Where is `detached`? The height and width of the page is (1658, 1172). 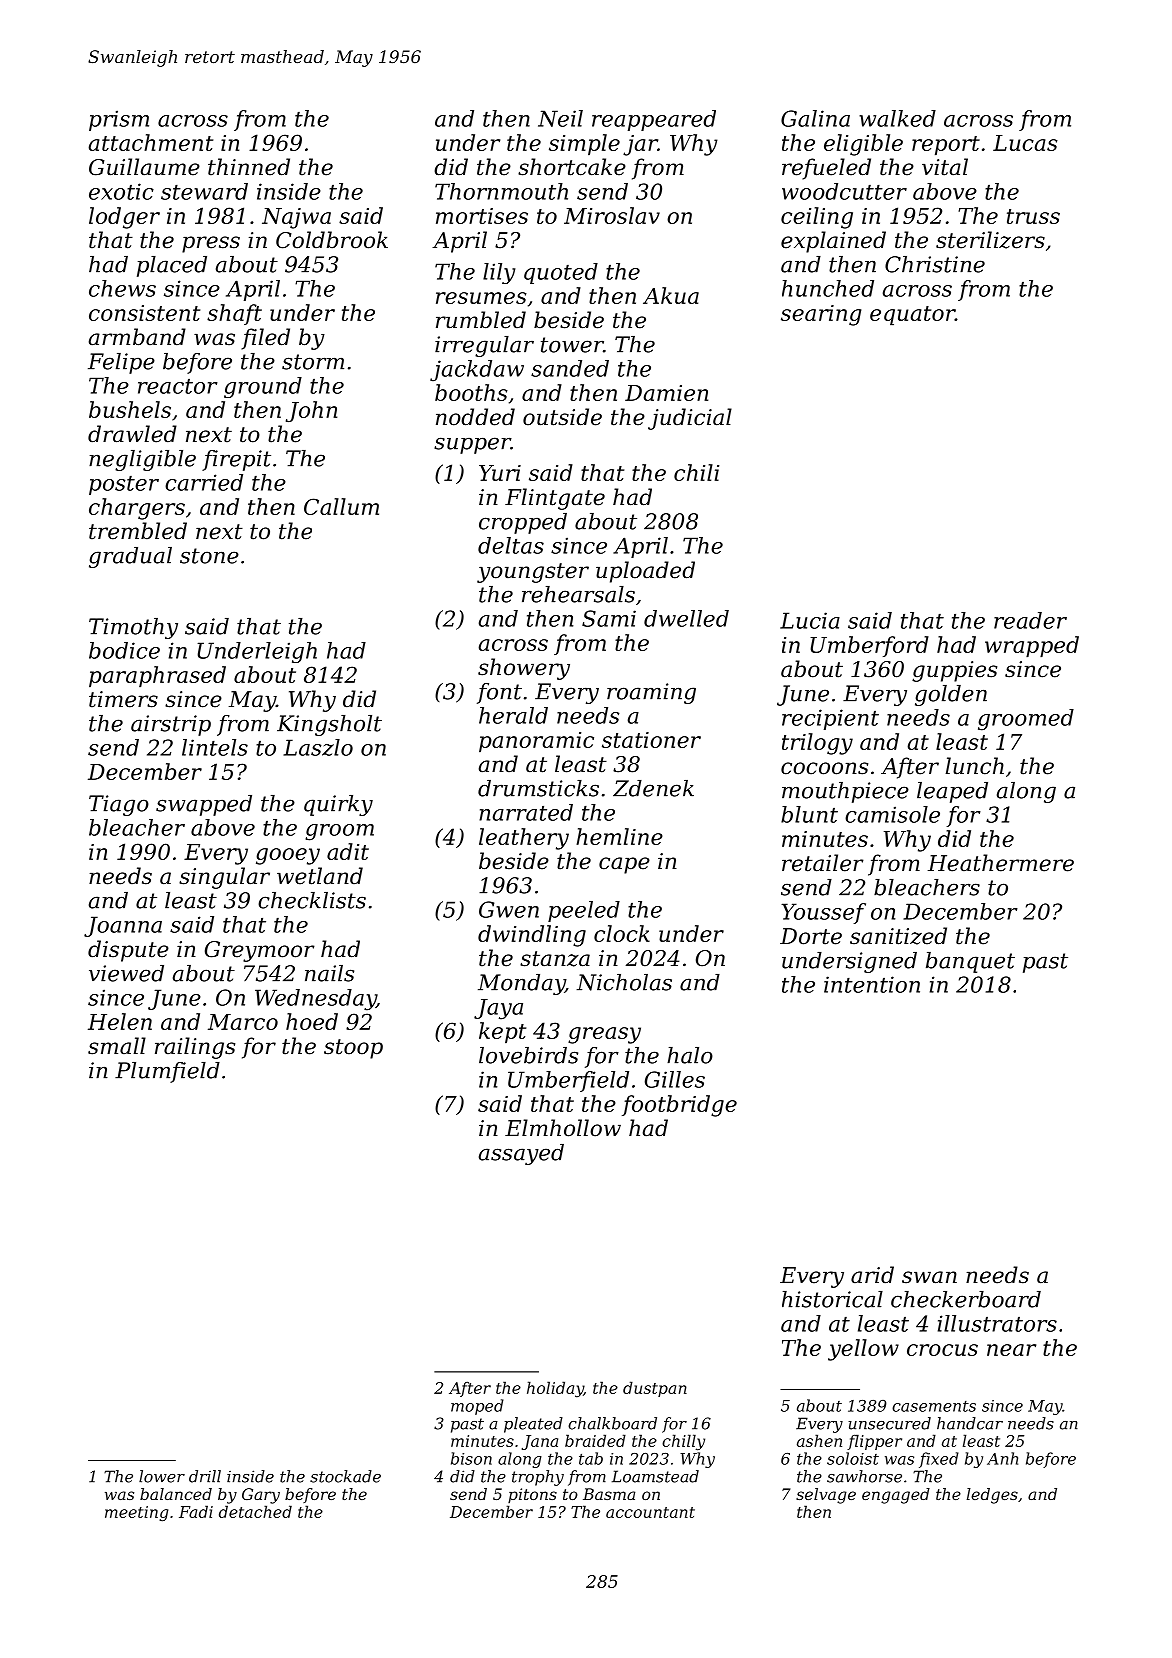 detached is located at coordinates (255, 1511).
